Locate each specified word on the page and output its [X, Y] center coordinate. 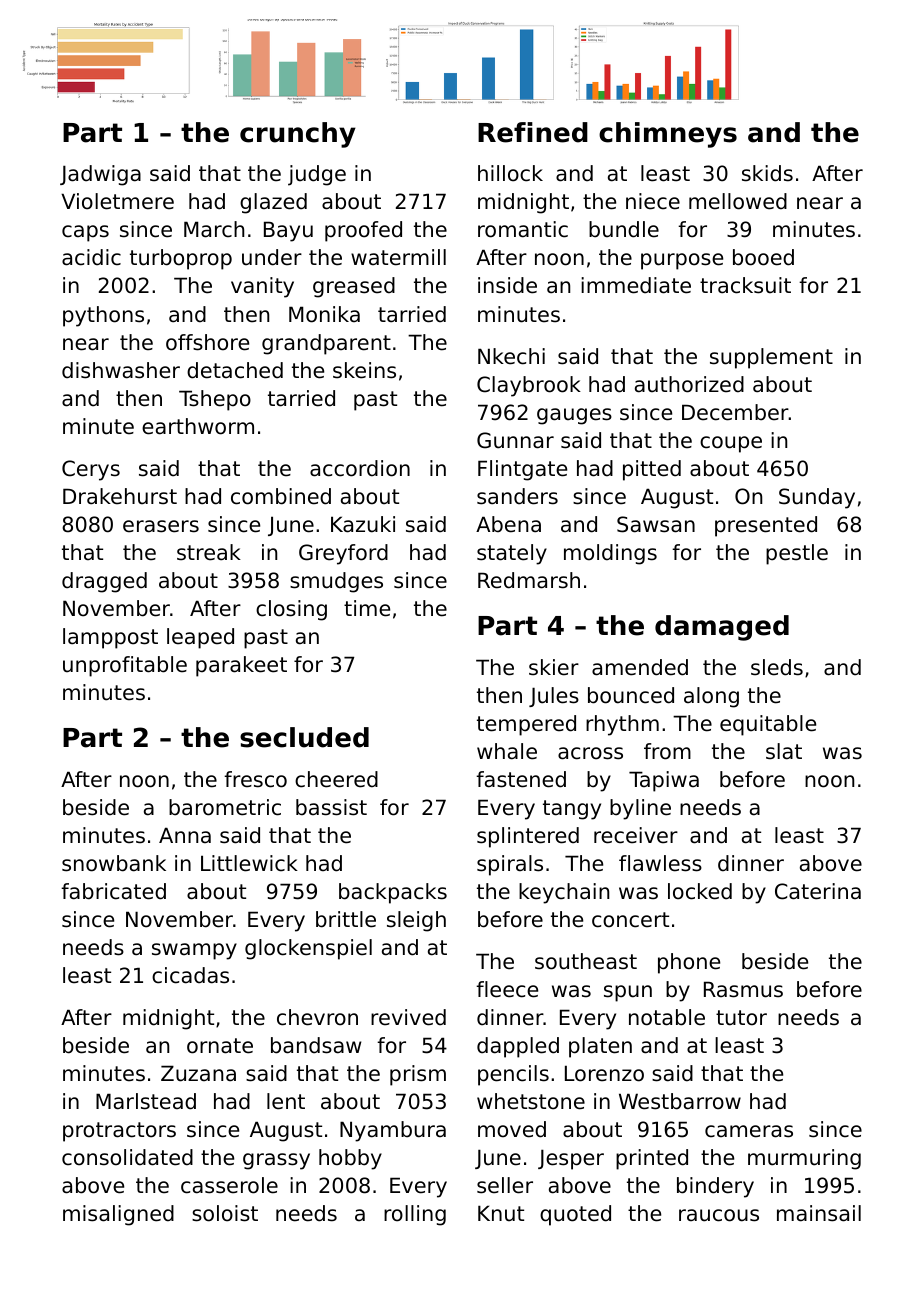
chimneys [668, 135]
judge [317, 175]
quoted [575, 1215]
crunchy [298, 135]
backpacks [393, 893]
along [711, 697]
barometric [225, 807]
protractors [119, 1132]
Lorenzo [604, 1073]
